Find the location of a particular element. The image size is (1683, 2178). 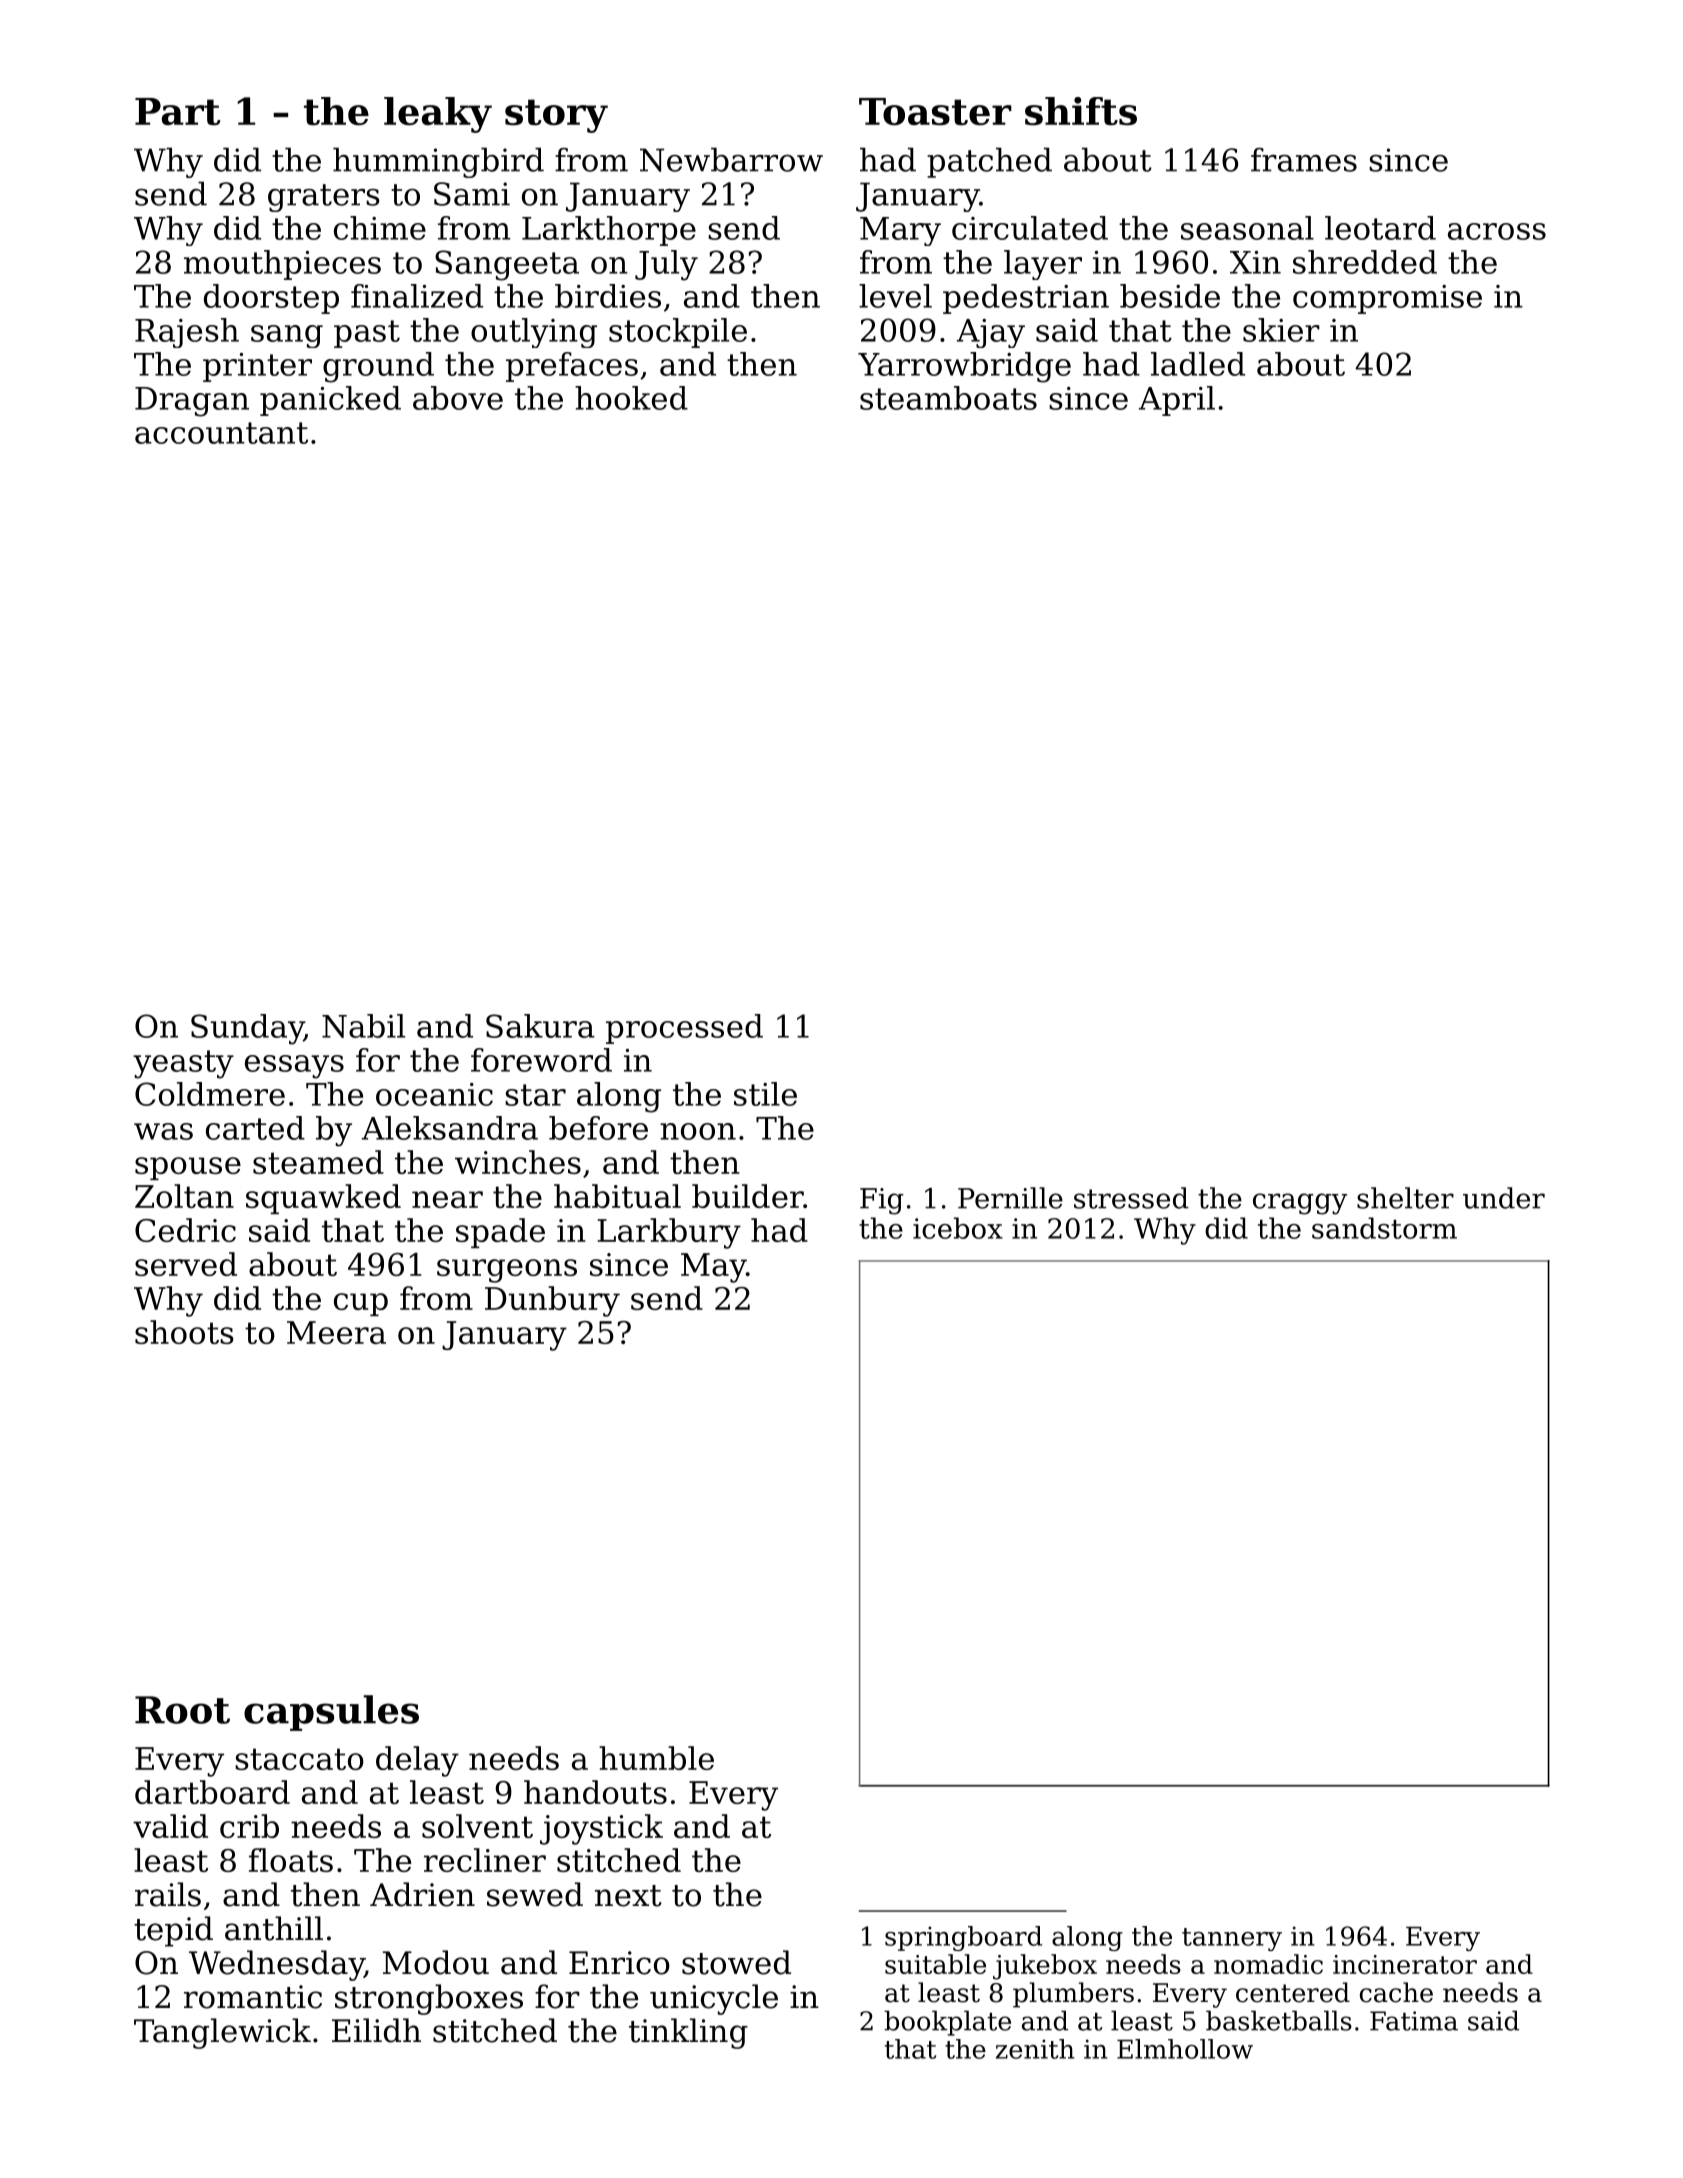

April is located at coordinates (1177, 401).
